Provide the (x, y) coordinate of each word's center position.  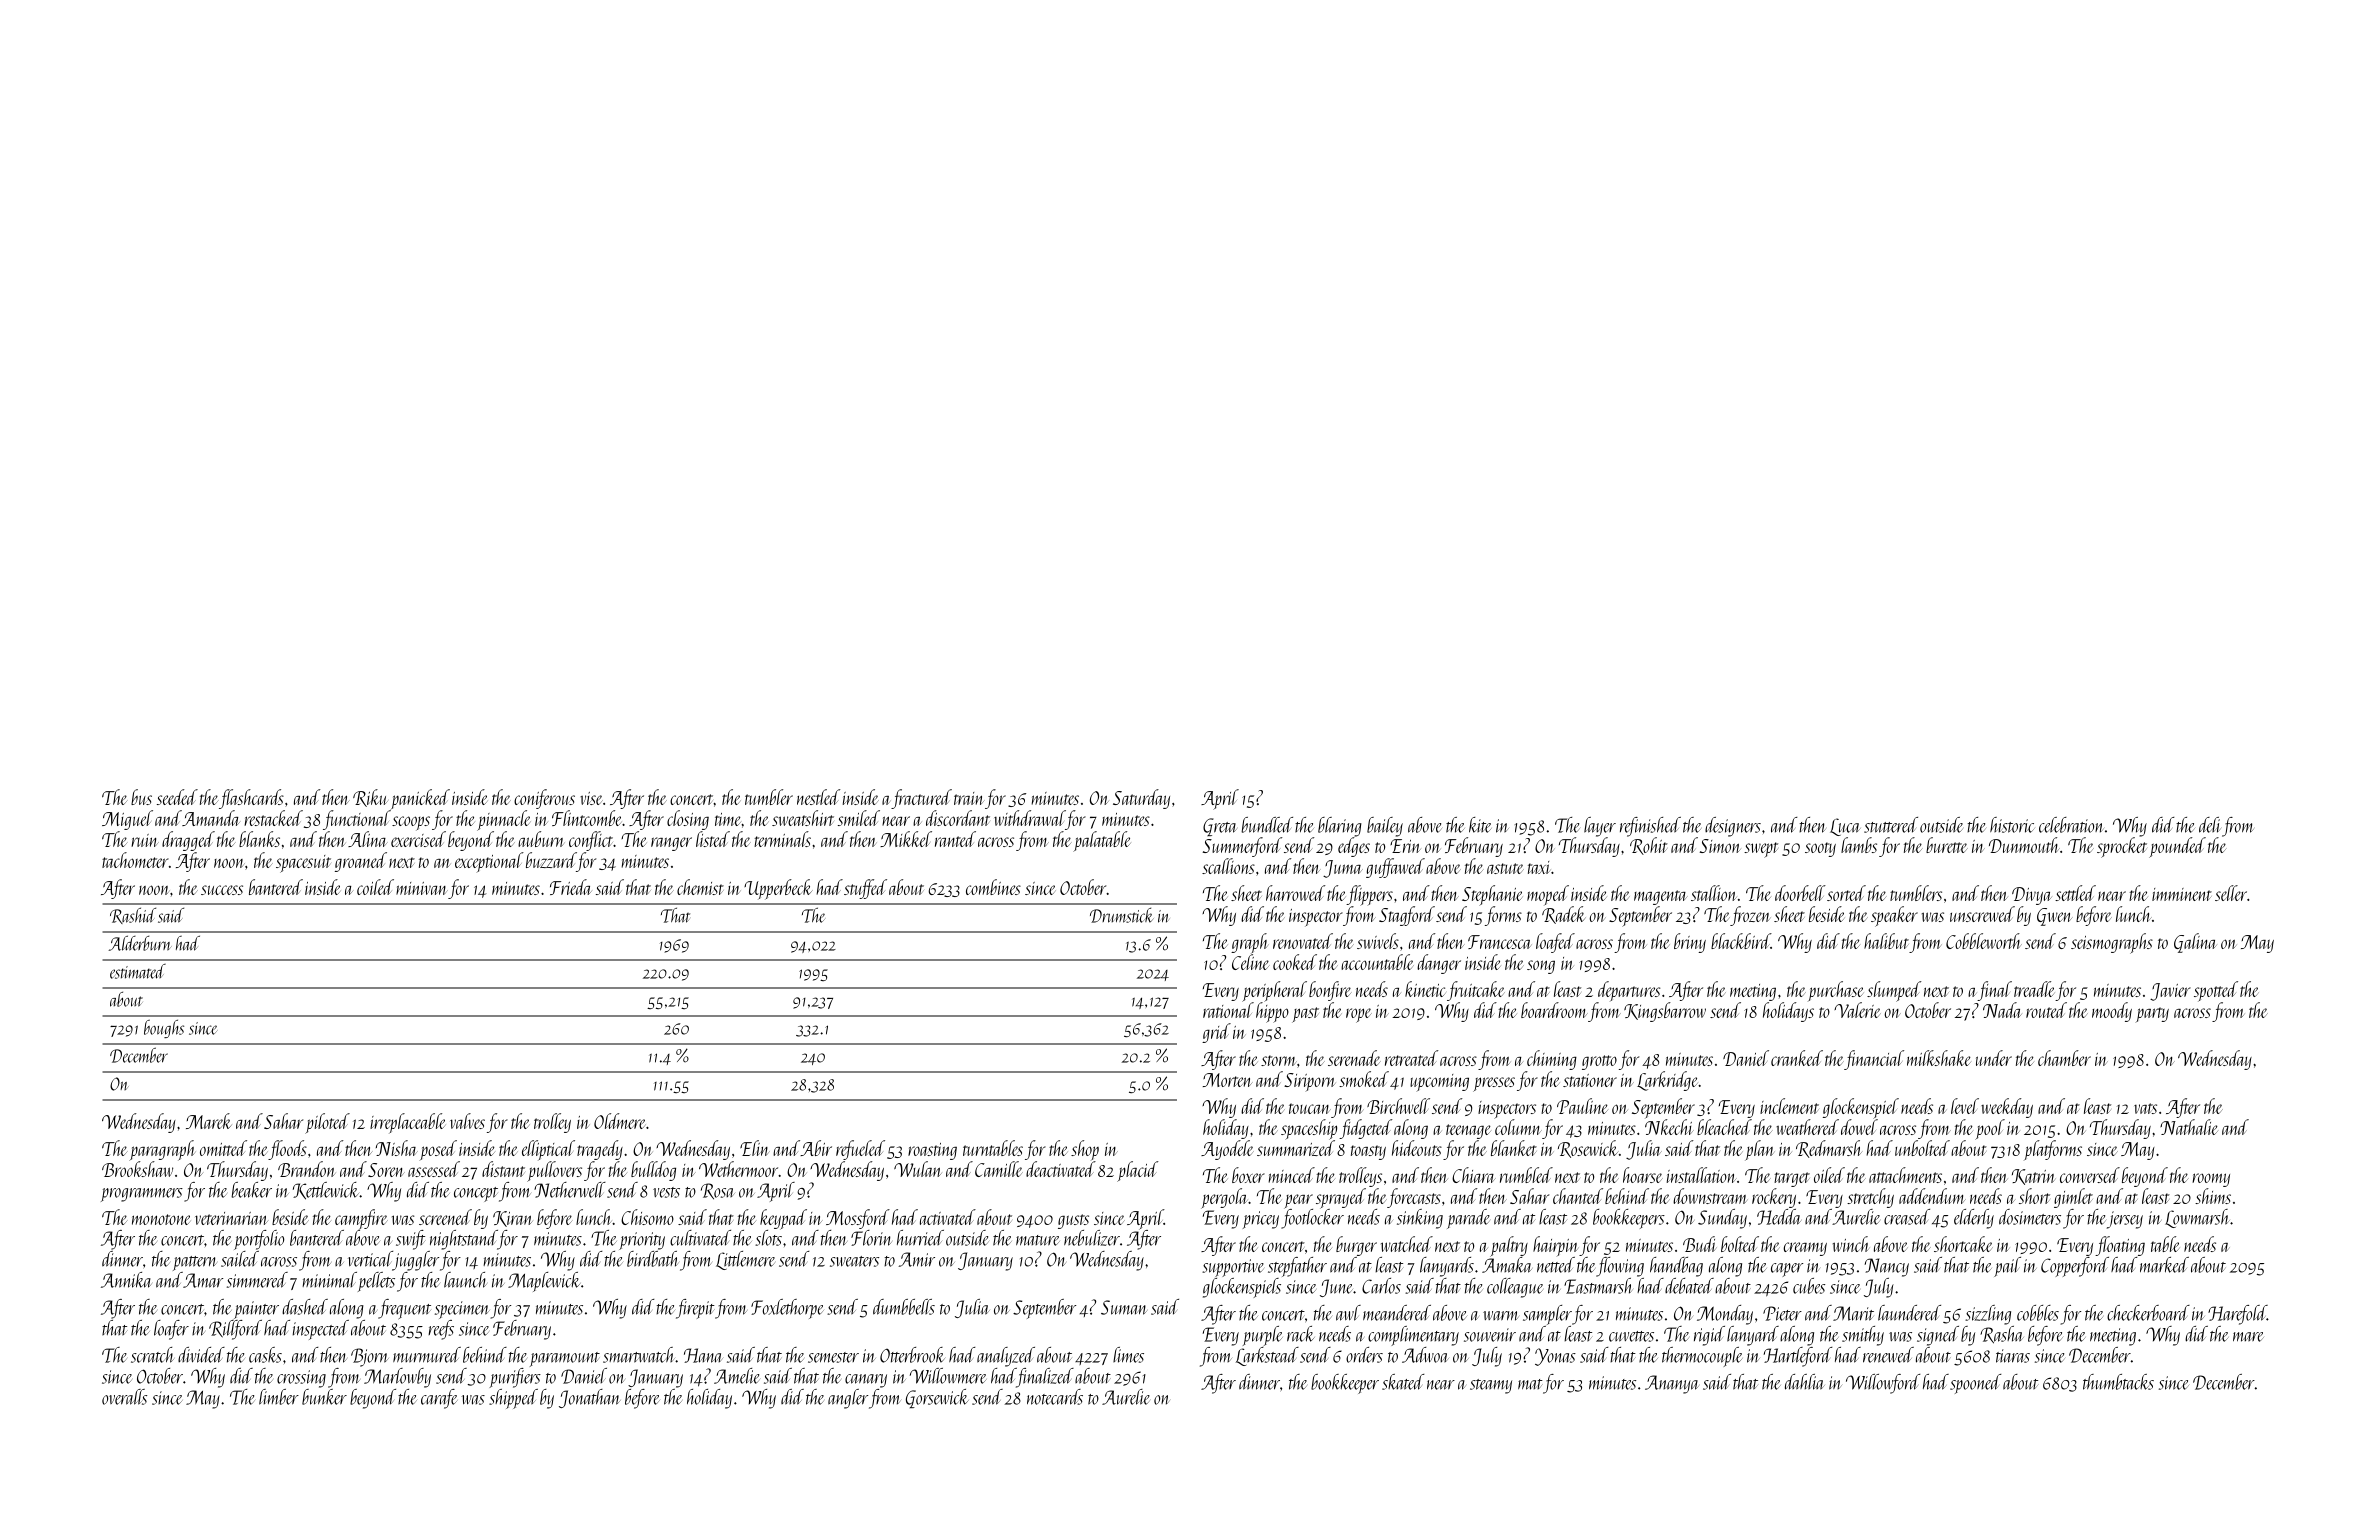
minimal (329, 1280)
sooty (1820, 849)
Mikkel (906, 839)
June (1336, 1288)
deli (2209, 825)
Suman (1124, 1307)
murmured (427, 1355)
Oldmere (620, 1121)
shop (1085, 1150)
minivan (422, 888)
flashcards (251, 799)
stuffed (865, 889)
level (1965, 1106)
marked (2164, 1265)
